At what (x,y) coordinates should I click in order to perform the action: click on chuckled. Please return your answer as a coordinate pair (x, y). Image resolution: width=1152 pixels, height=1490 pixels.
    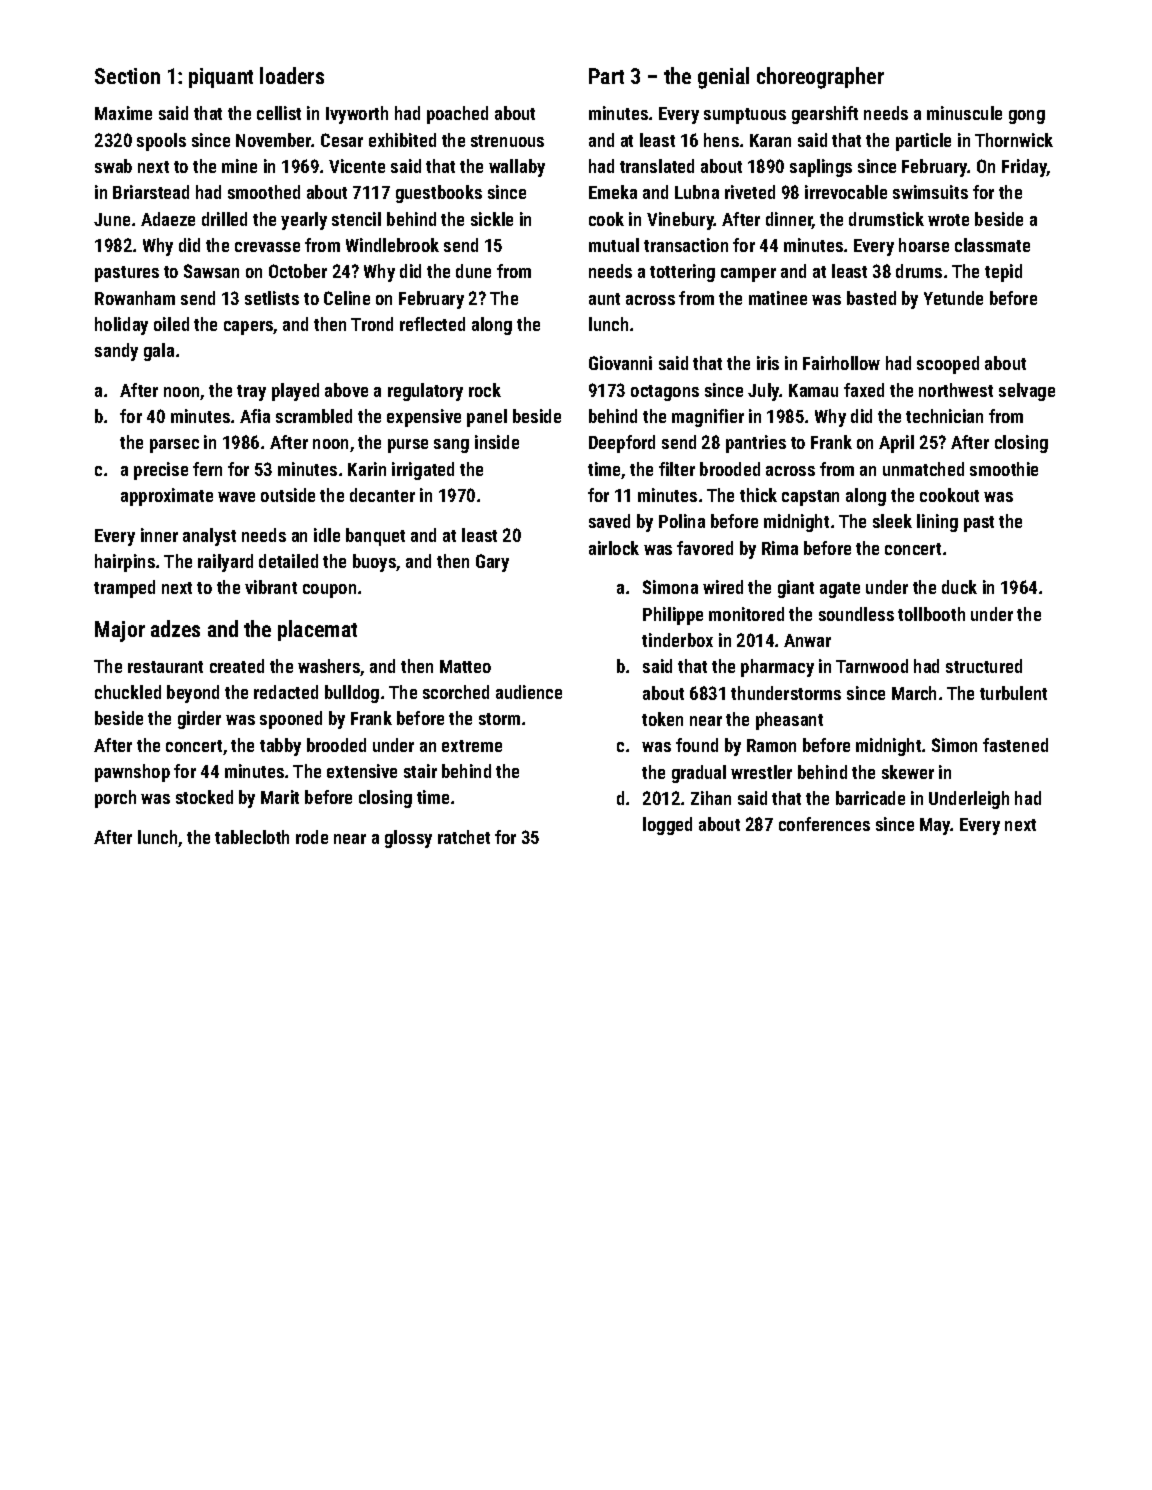
    Looking at the image, I should click on (128, 692).
